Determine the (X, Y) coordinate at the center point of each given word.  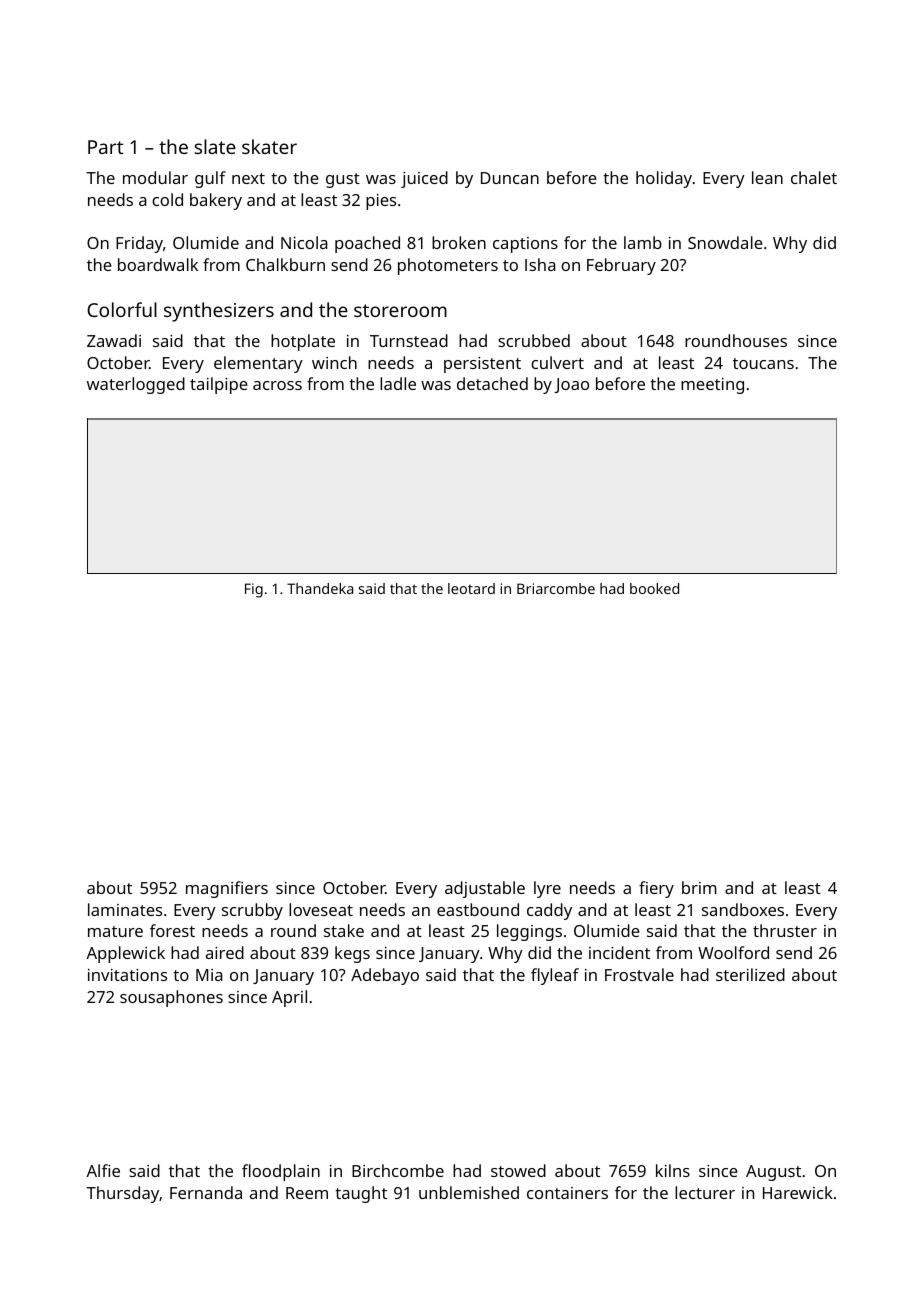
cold (167, 199)
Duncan (510, 178)
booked (654, 588)
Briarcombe (556, 588)
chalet (814, 177)
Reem (307, 1193)
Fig (254, 590)
